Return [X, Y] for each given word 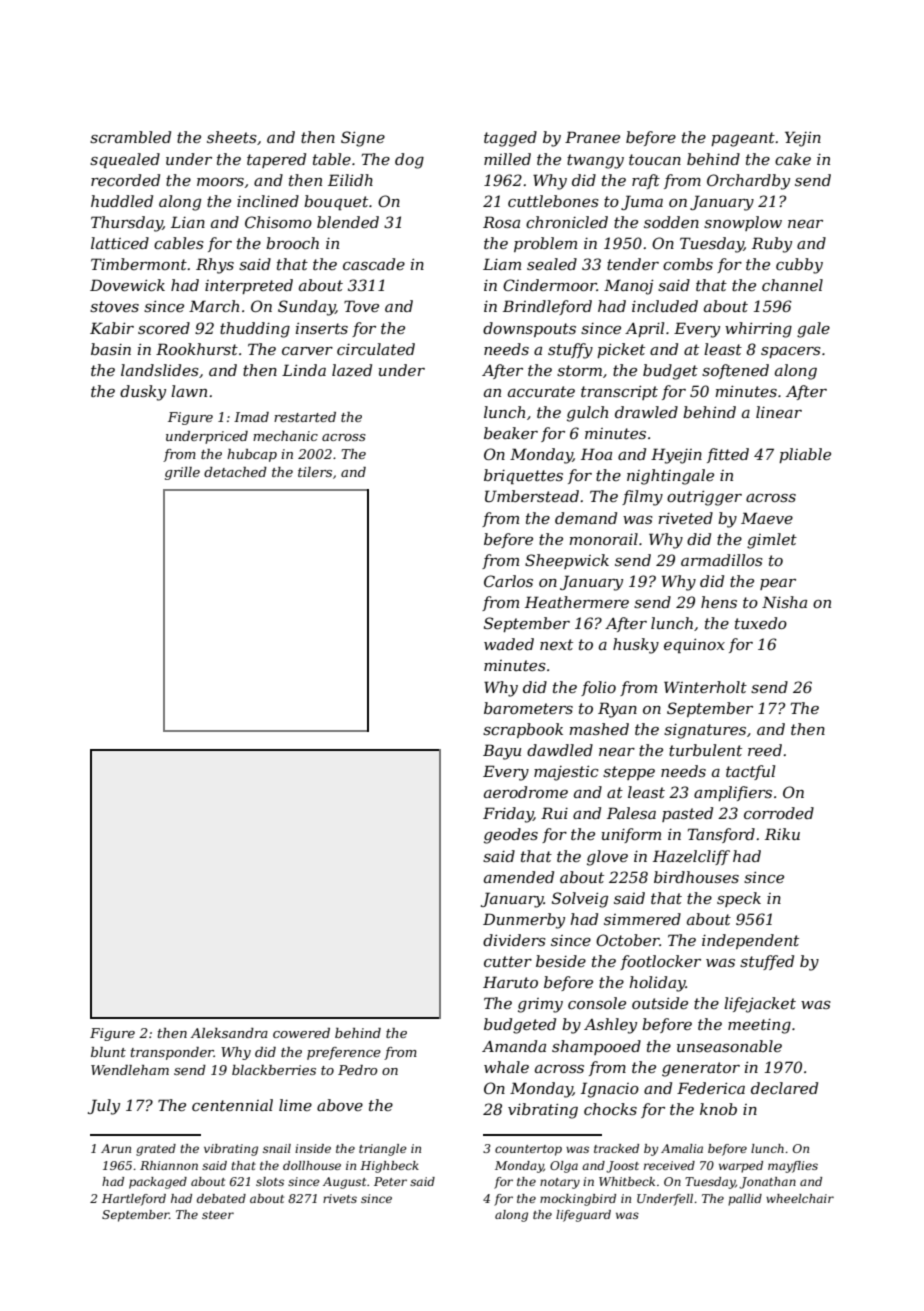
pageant [743, 139]
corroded [779, 813]
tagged [510, 139]
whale [506, 1067]
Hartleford [134, 1200]
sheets [232, 137]
